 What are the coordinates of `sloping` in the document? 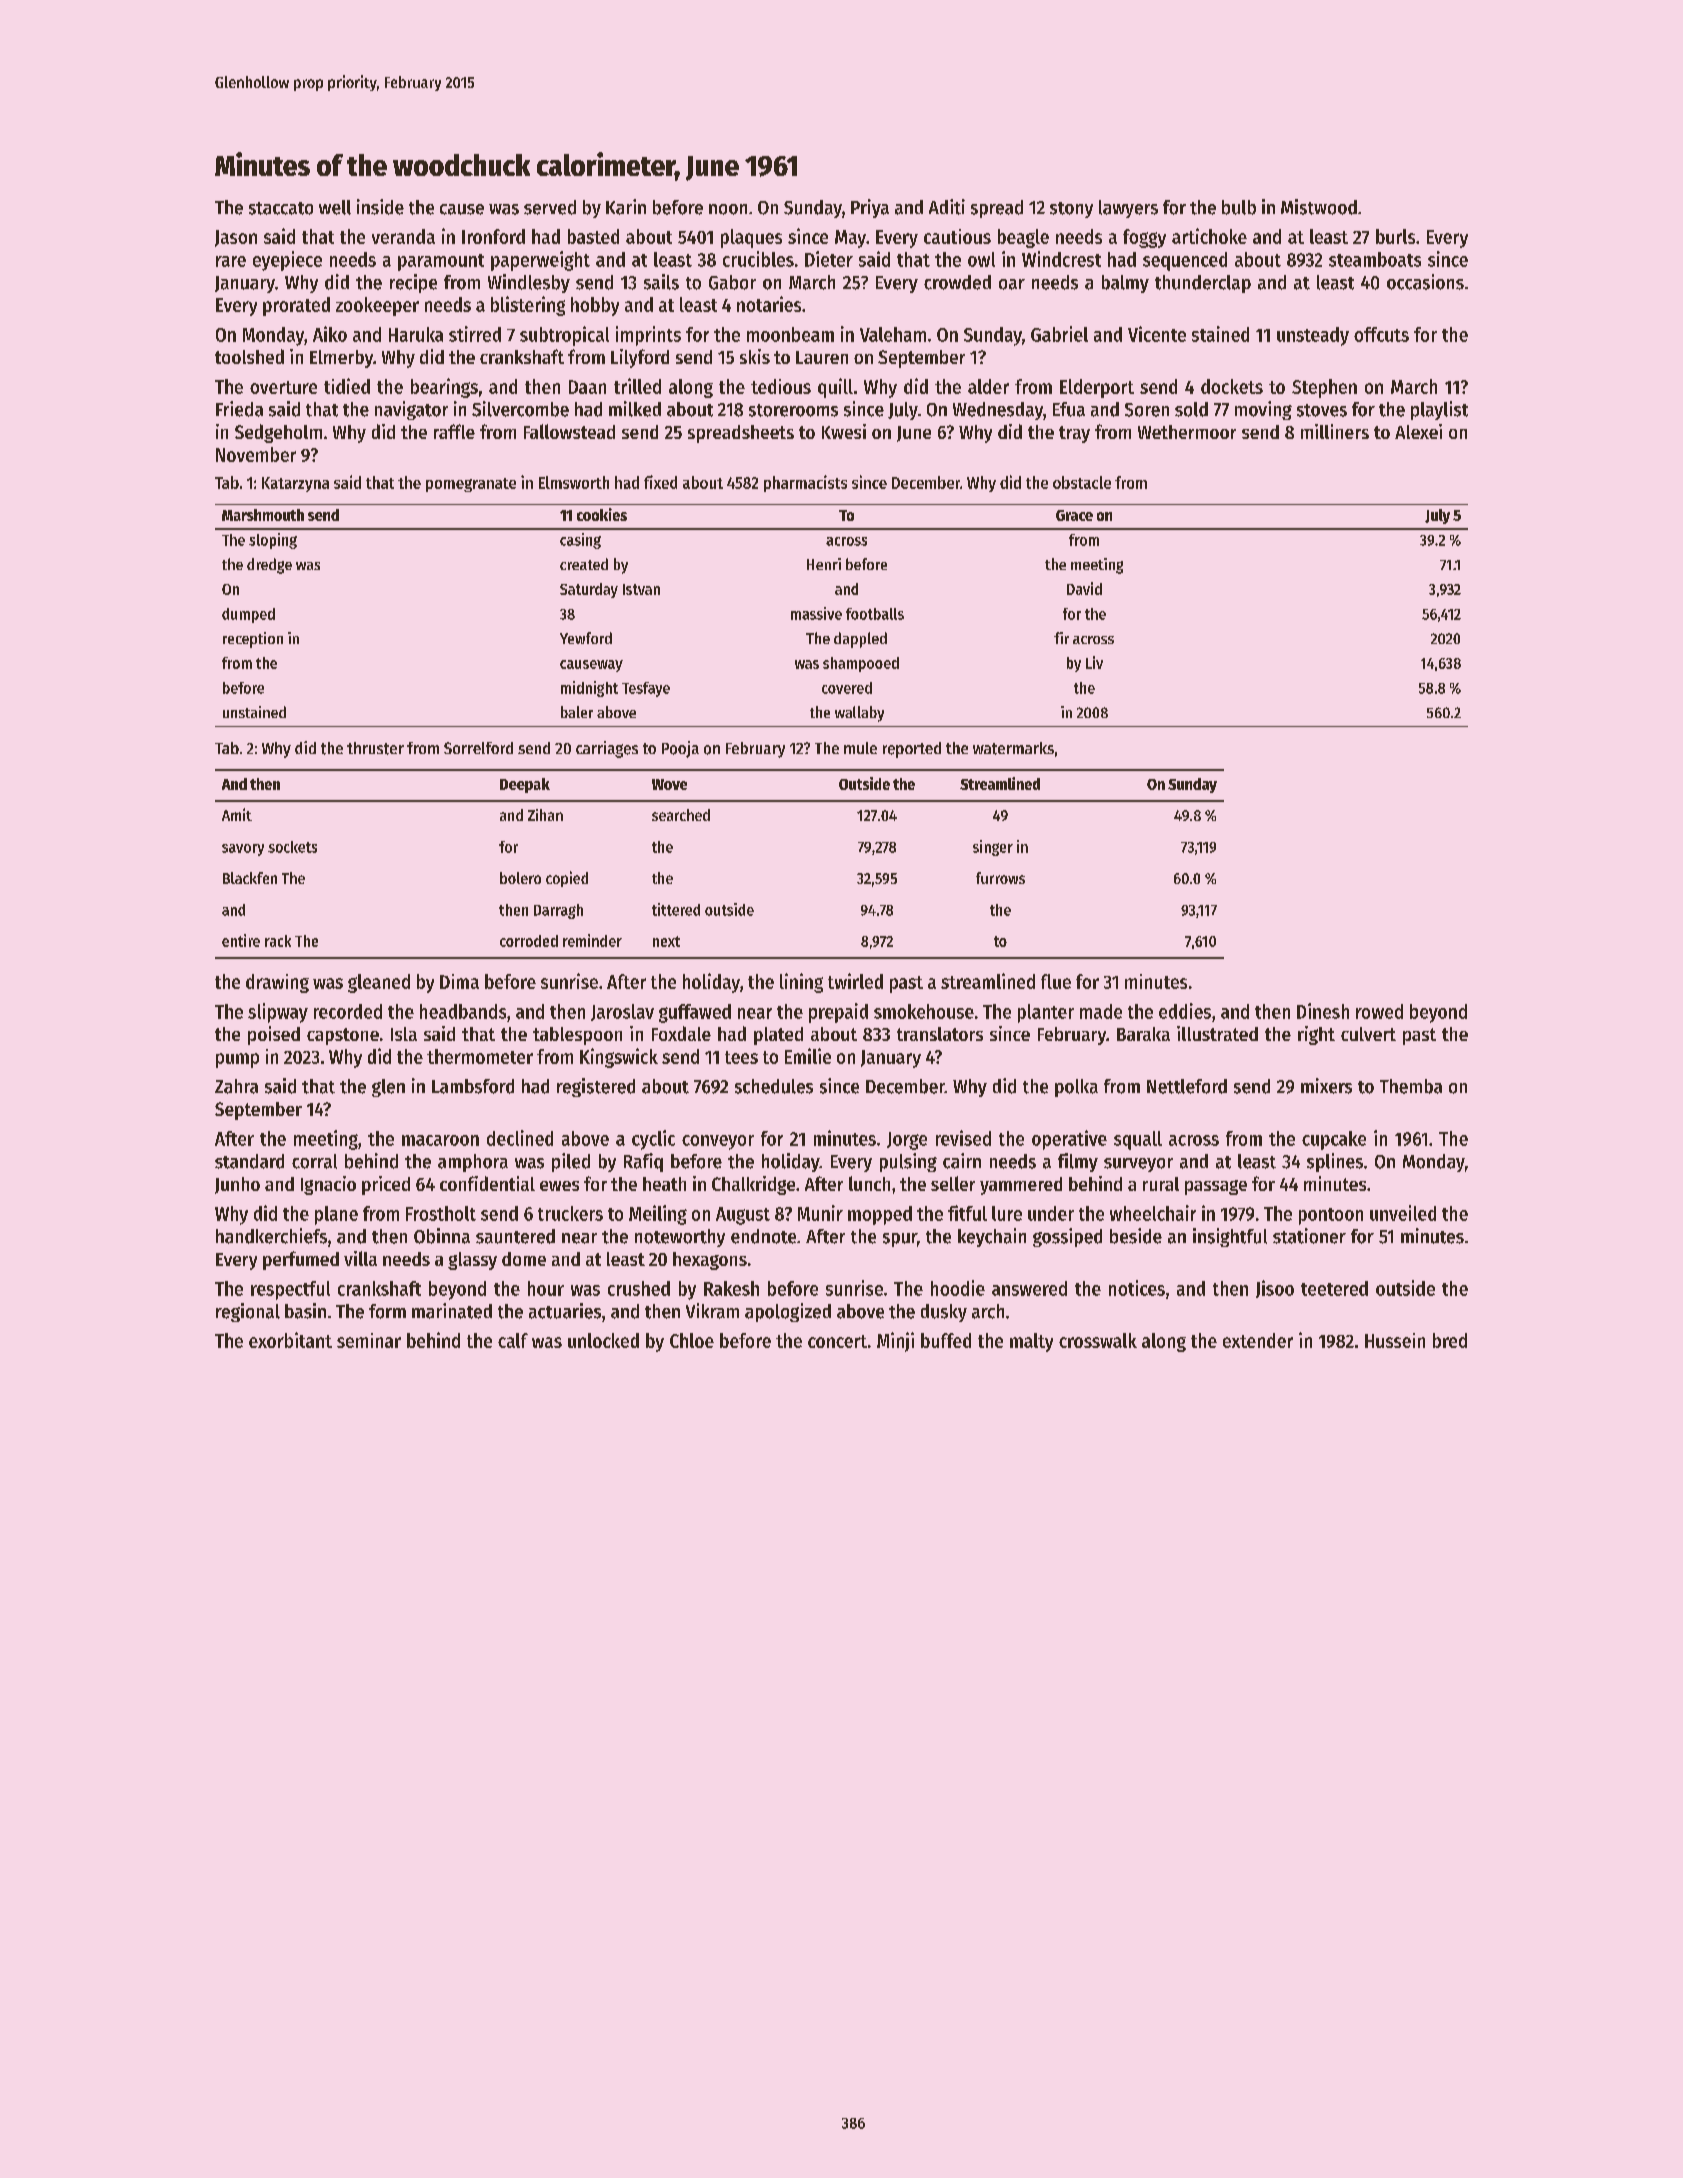 It's located at (273, 541).
